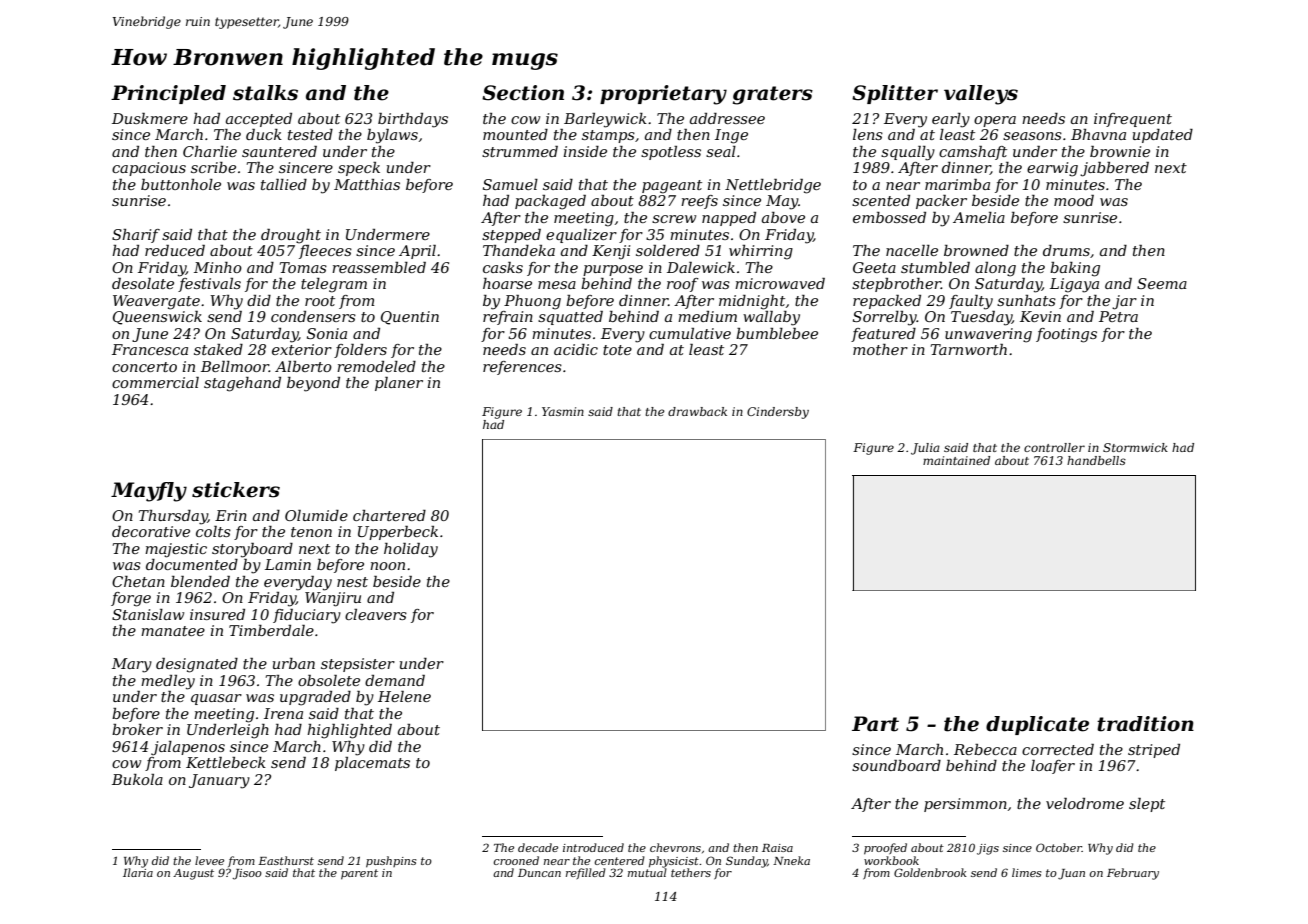  Describe the element at coordinates (168, 94) in the image. I see `Principled` at that location.
